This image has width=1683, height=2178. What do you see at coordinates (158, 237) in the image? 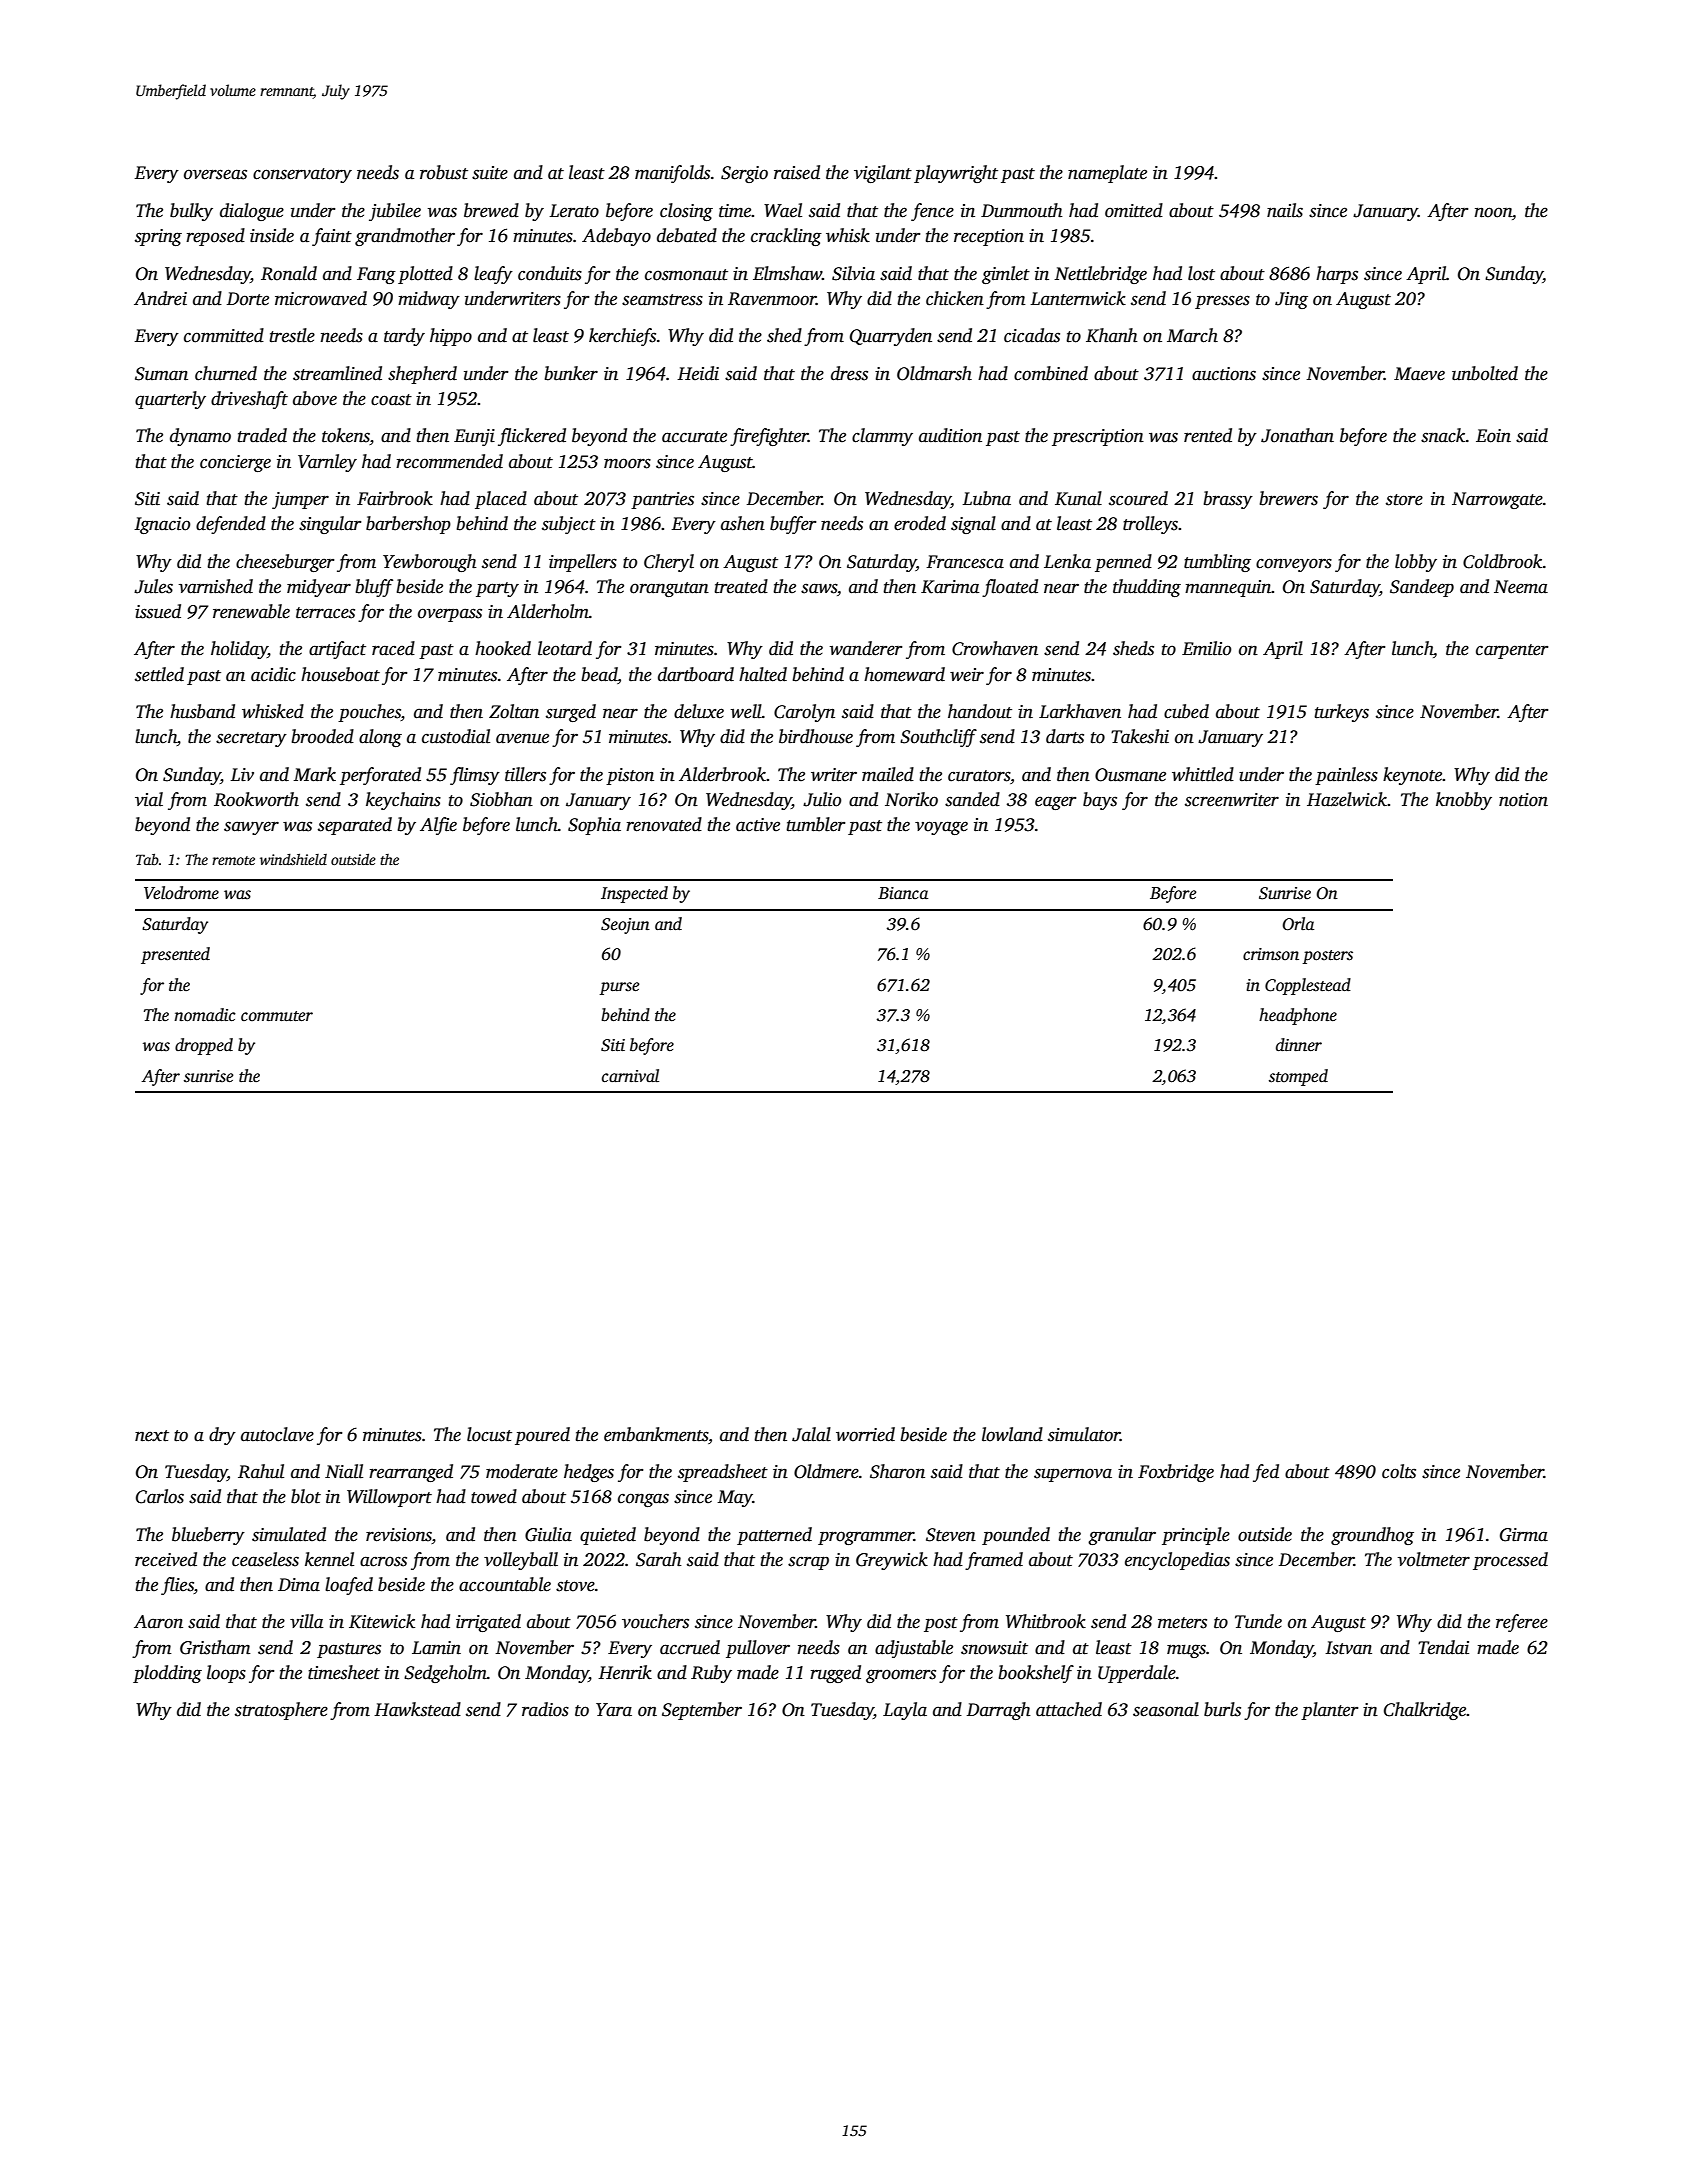
I see `spring` at bounding box center [158, 237].
